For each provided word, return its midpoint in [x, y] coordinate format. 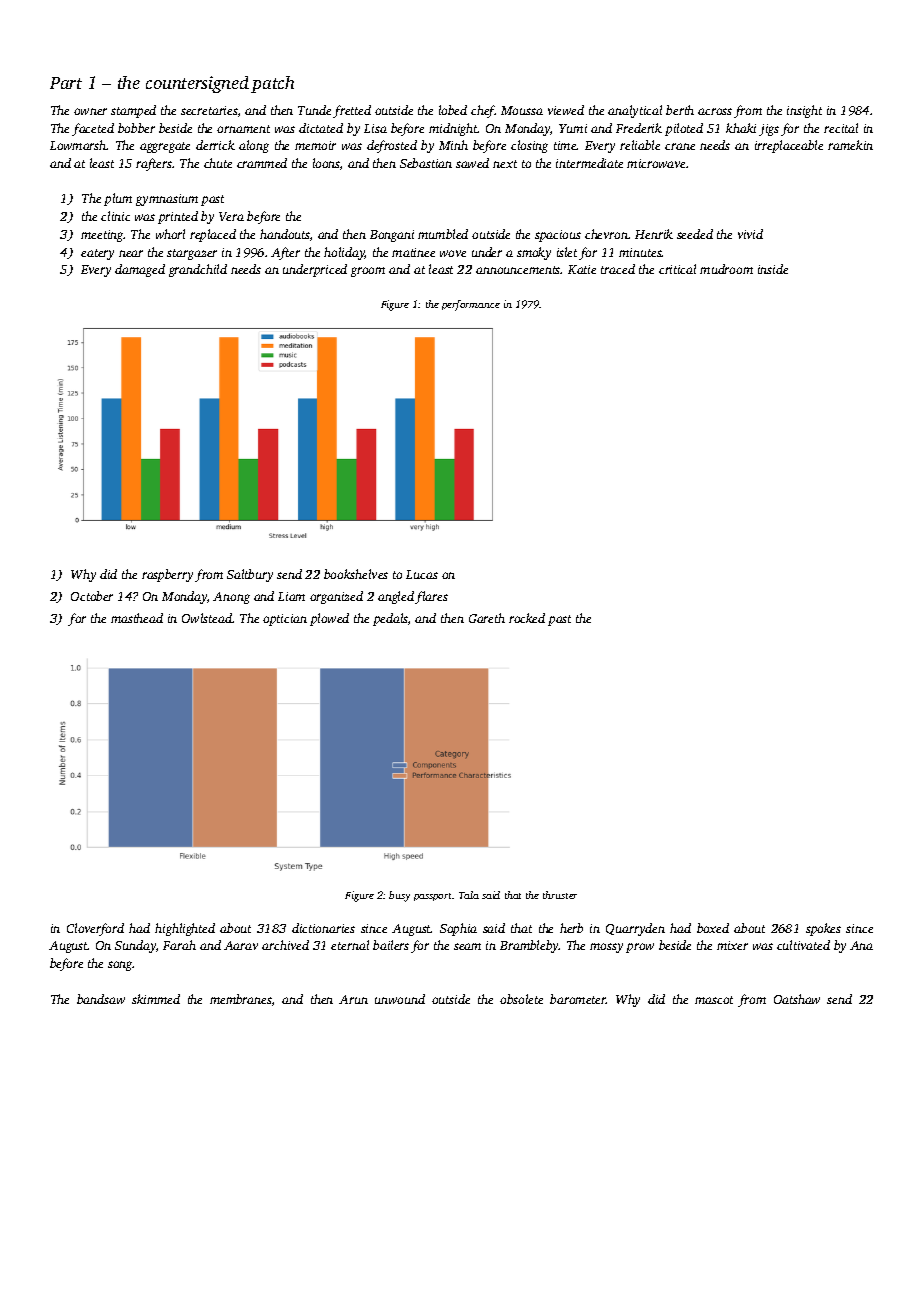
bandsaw [101, 999]
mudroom [726, 269]
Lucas [422, 574]
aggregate [165, 147]
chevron [606, 234]
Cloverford [95, 929]
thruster [560, 895]
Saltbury [250, 575]
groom [368, 272]
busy [399, 896]
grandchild [198, 270]
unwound [400, 999]
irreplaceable [789, 146]
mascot [714, 1000]
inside [773, 269]
